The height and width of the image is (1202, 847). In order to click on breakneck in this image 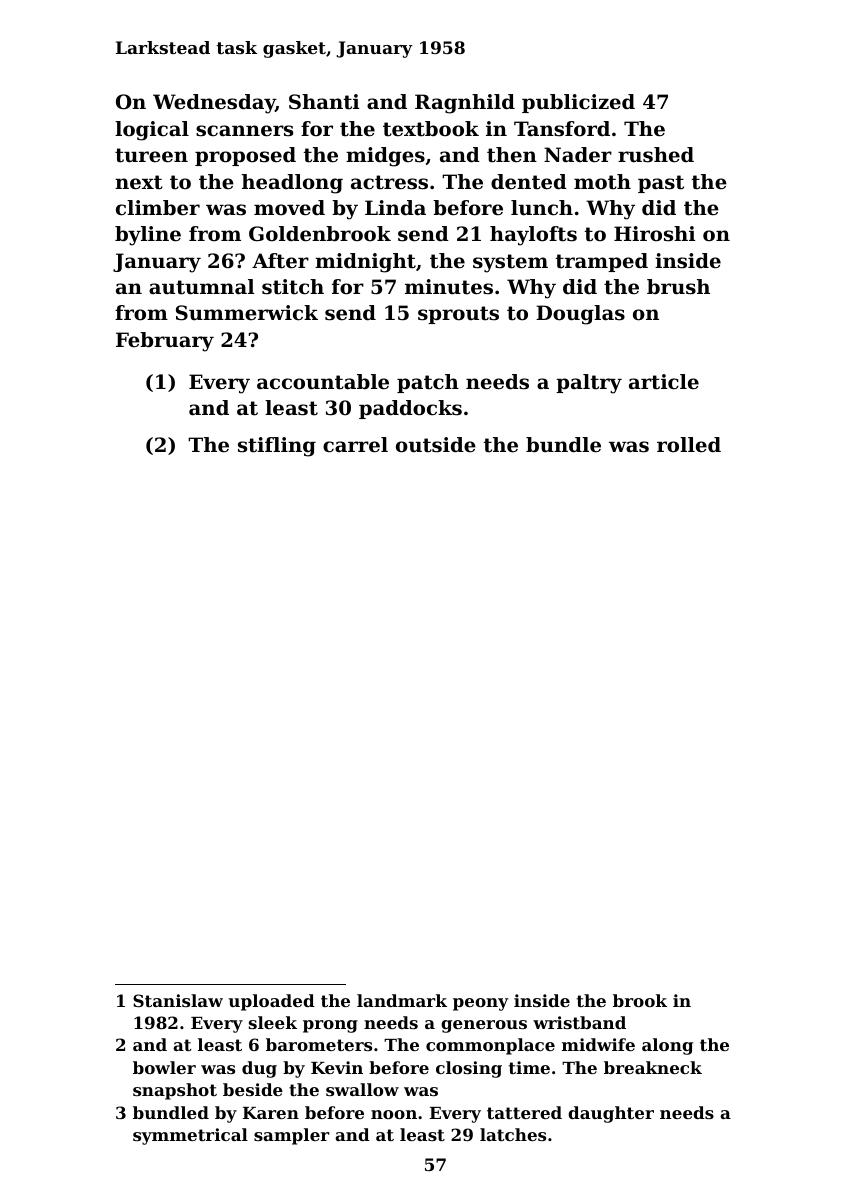, I will do `click(653, 1067)`.
